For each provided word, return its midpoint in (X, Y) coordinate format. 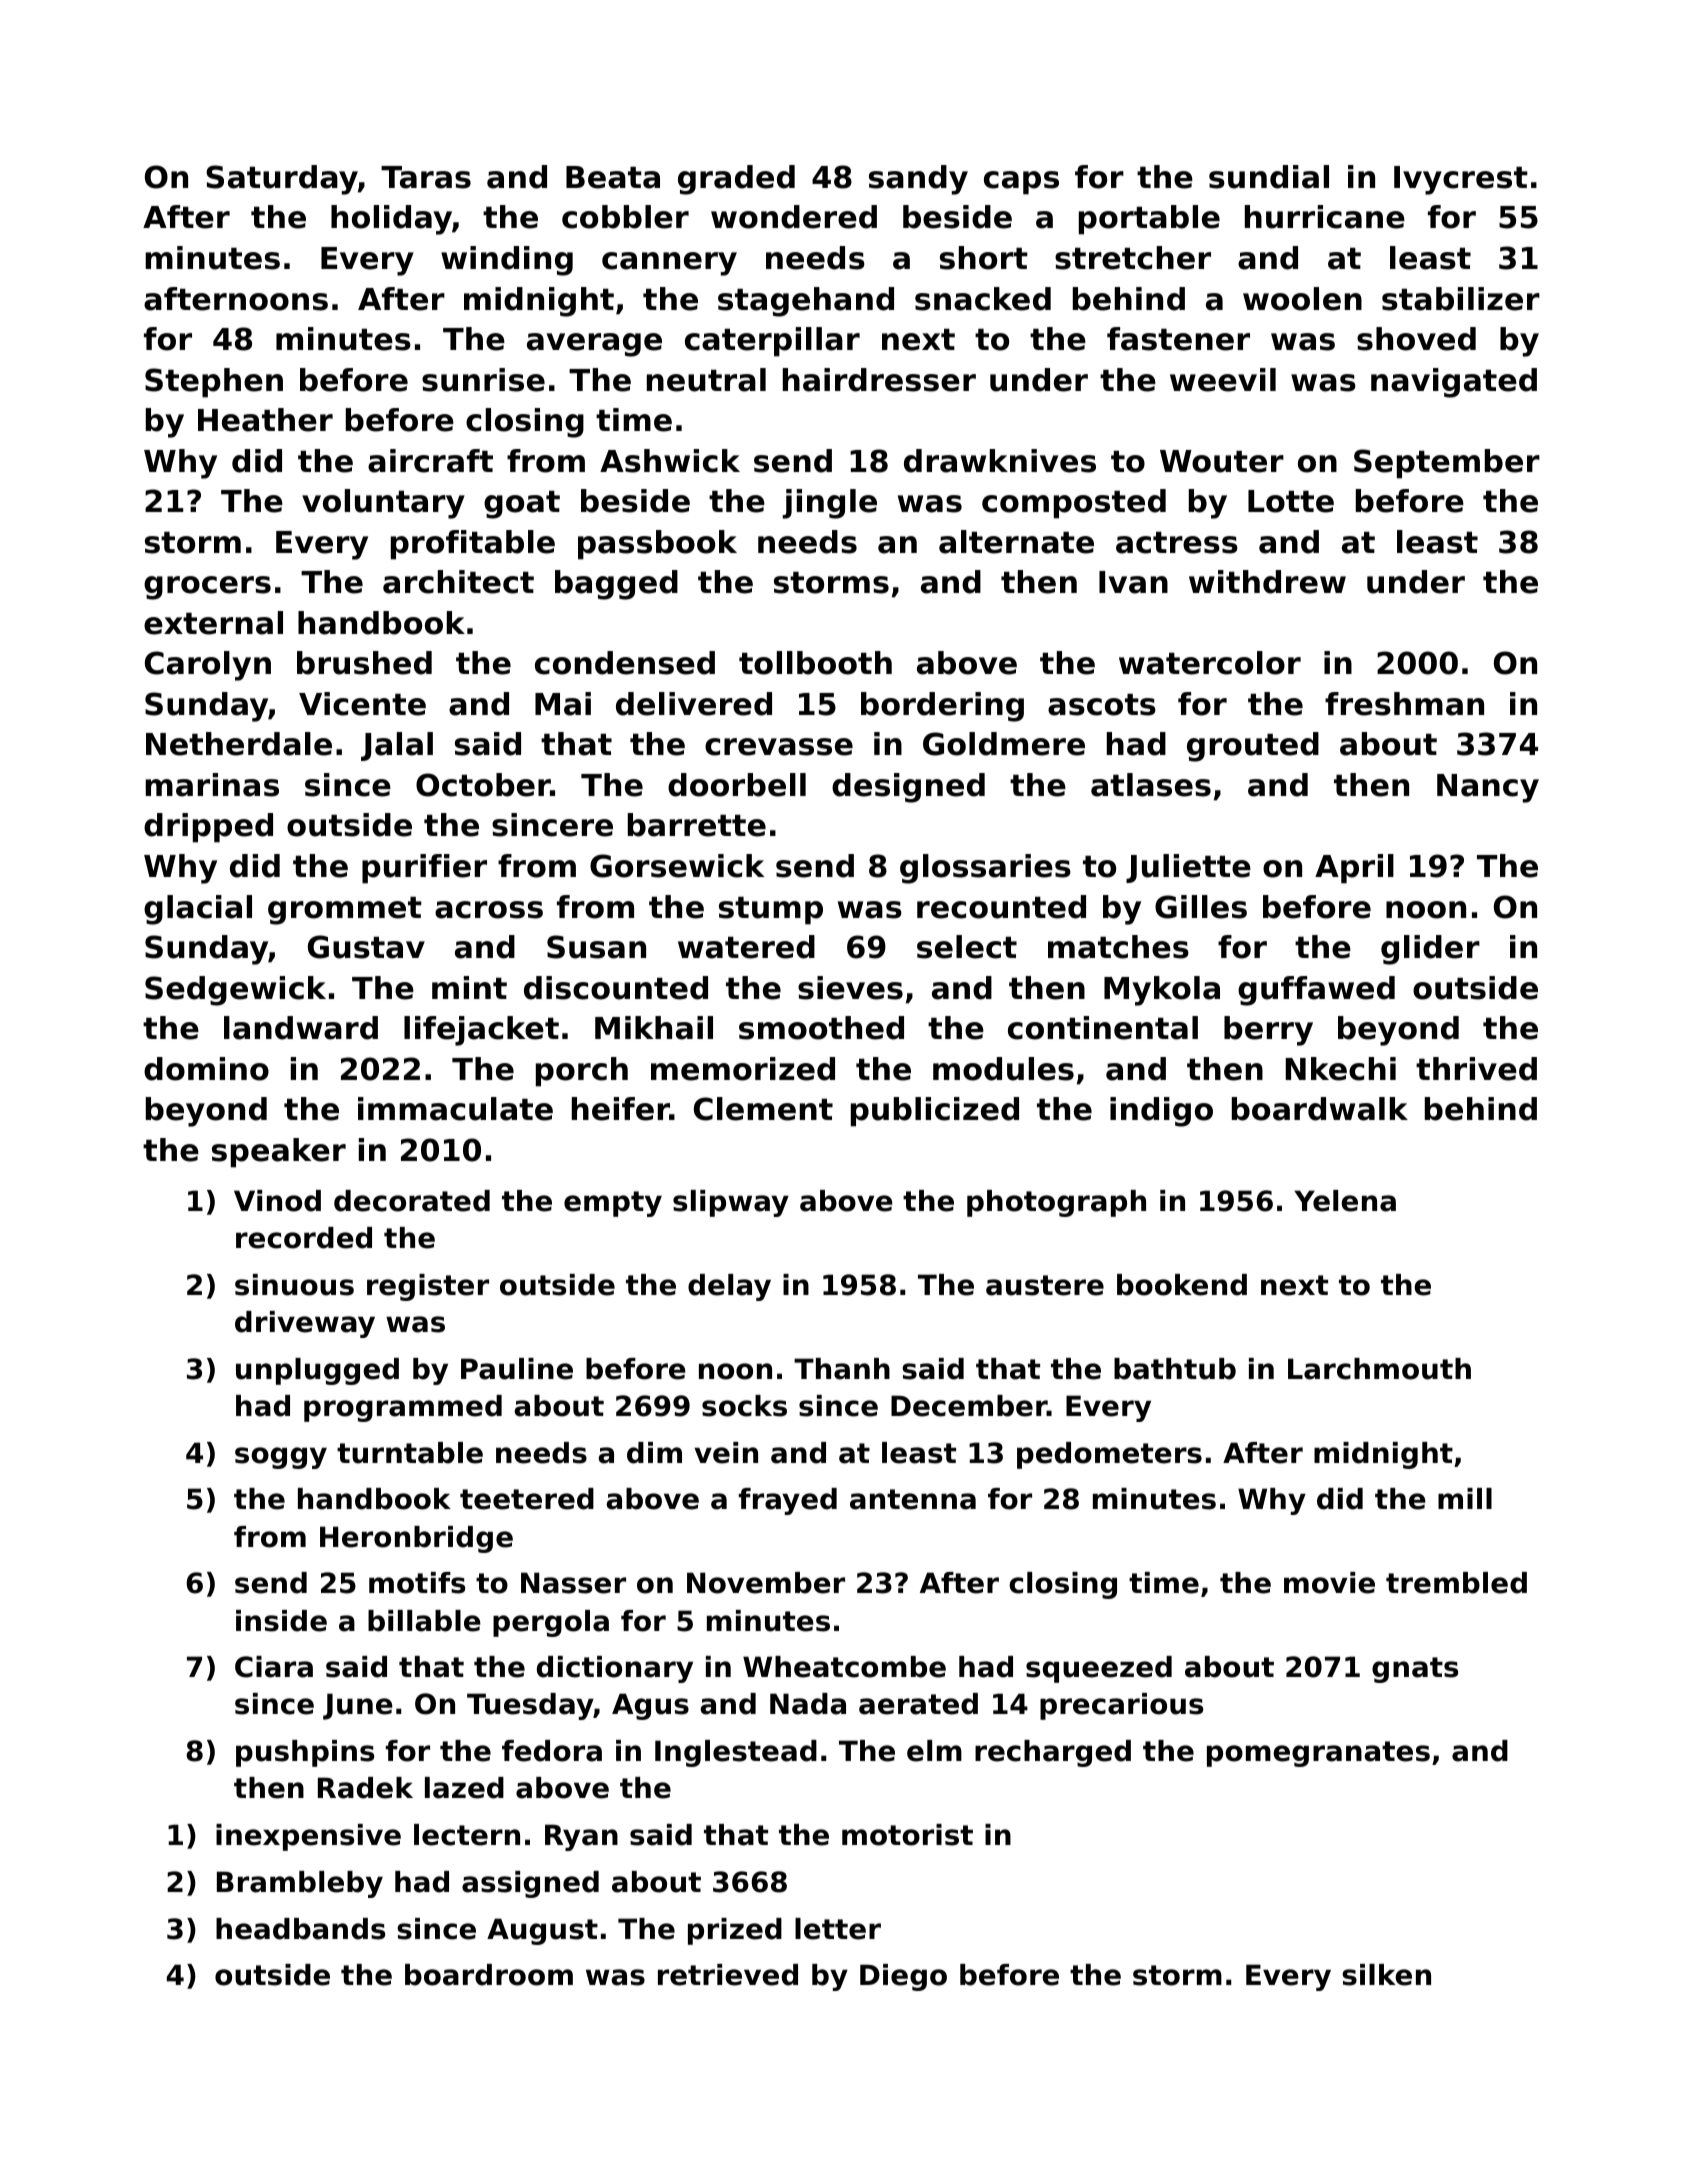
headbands (300, 1929)
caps (1021, 183)
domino (206, 1069)
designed (908, 788)
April (1354, 869)
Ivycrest (1461, 180)
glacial (198, 910)
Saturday (282, 180)
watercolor (1210, 663)
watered (746, 947)
